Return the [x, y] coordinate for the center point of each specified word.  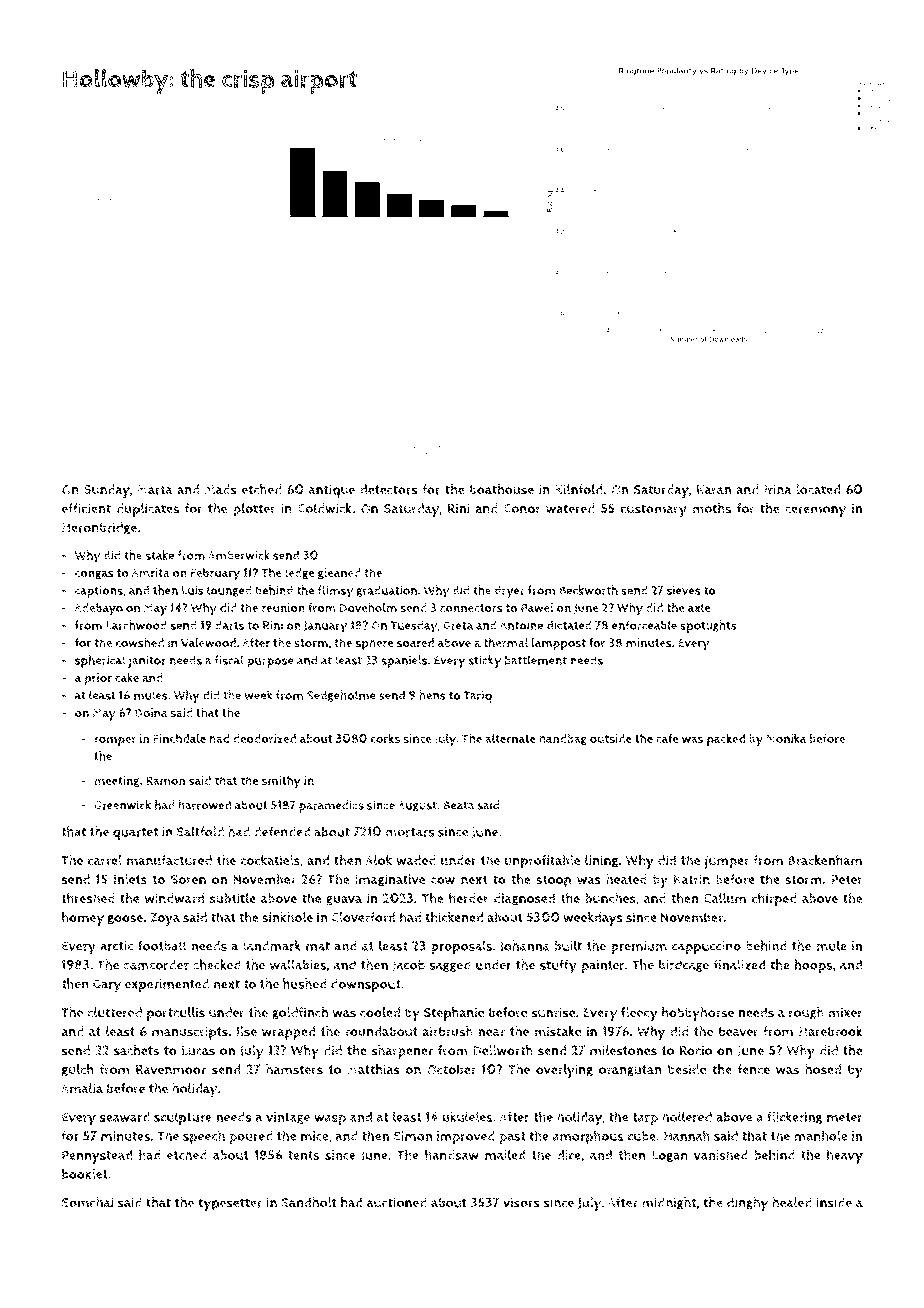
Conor [522, 509]
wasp [330, 1120]
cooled [380, 1012]
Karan [714, 490]
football [162, 945]
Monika [786, 738]
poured [251, 1137]
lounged [229, 591]
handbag [563, 739]
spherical [100, 661]
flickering [795, 1117]
